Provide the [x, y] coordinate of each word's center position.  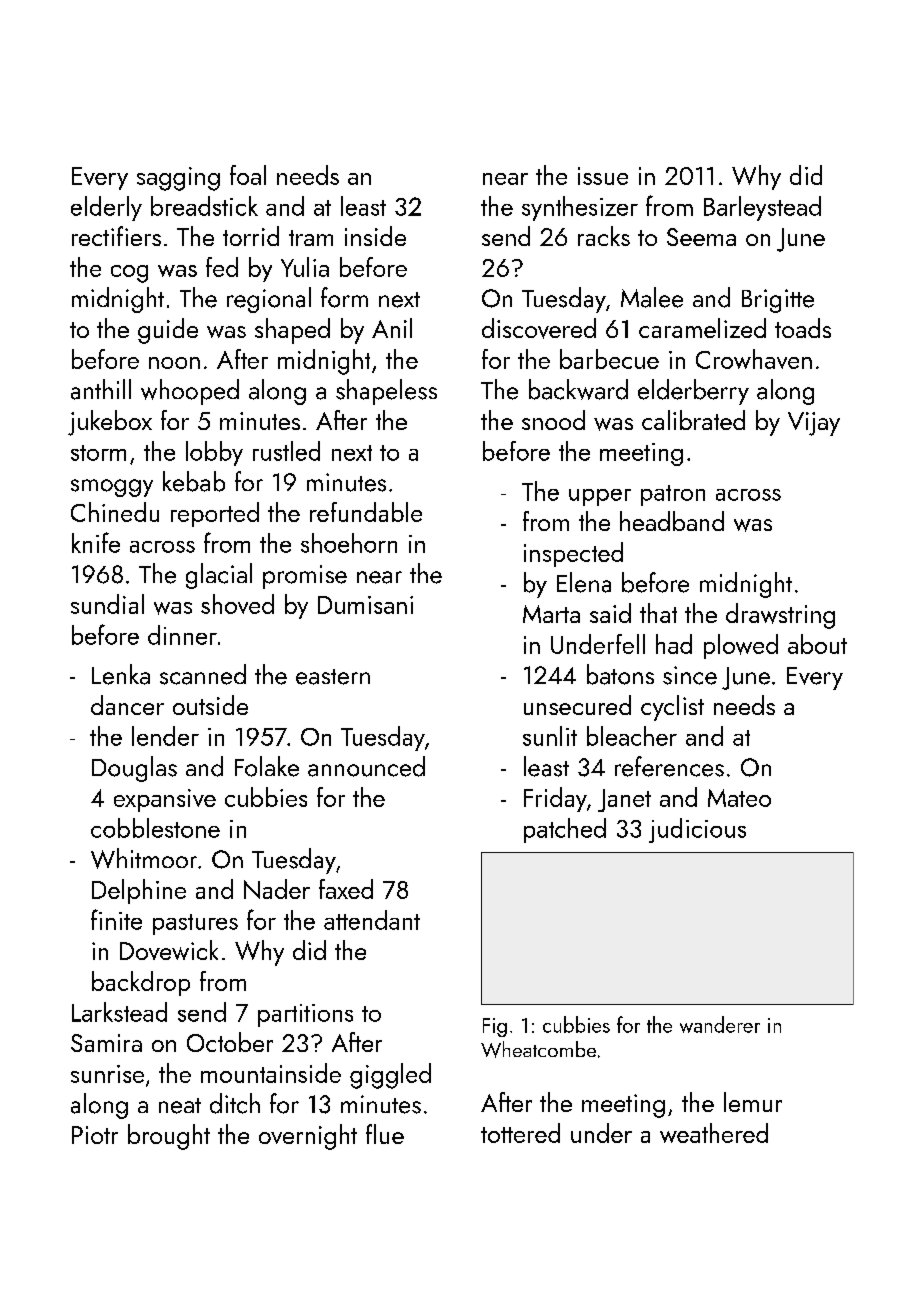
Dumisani [365, 605]
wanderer [720, 1024]
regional [269, 300]
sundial [107, 604]
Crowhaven [754, 359]
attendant [372, 920]
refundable [366, 512]
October [230, 1042]
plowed [741, 646]
